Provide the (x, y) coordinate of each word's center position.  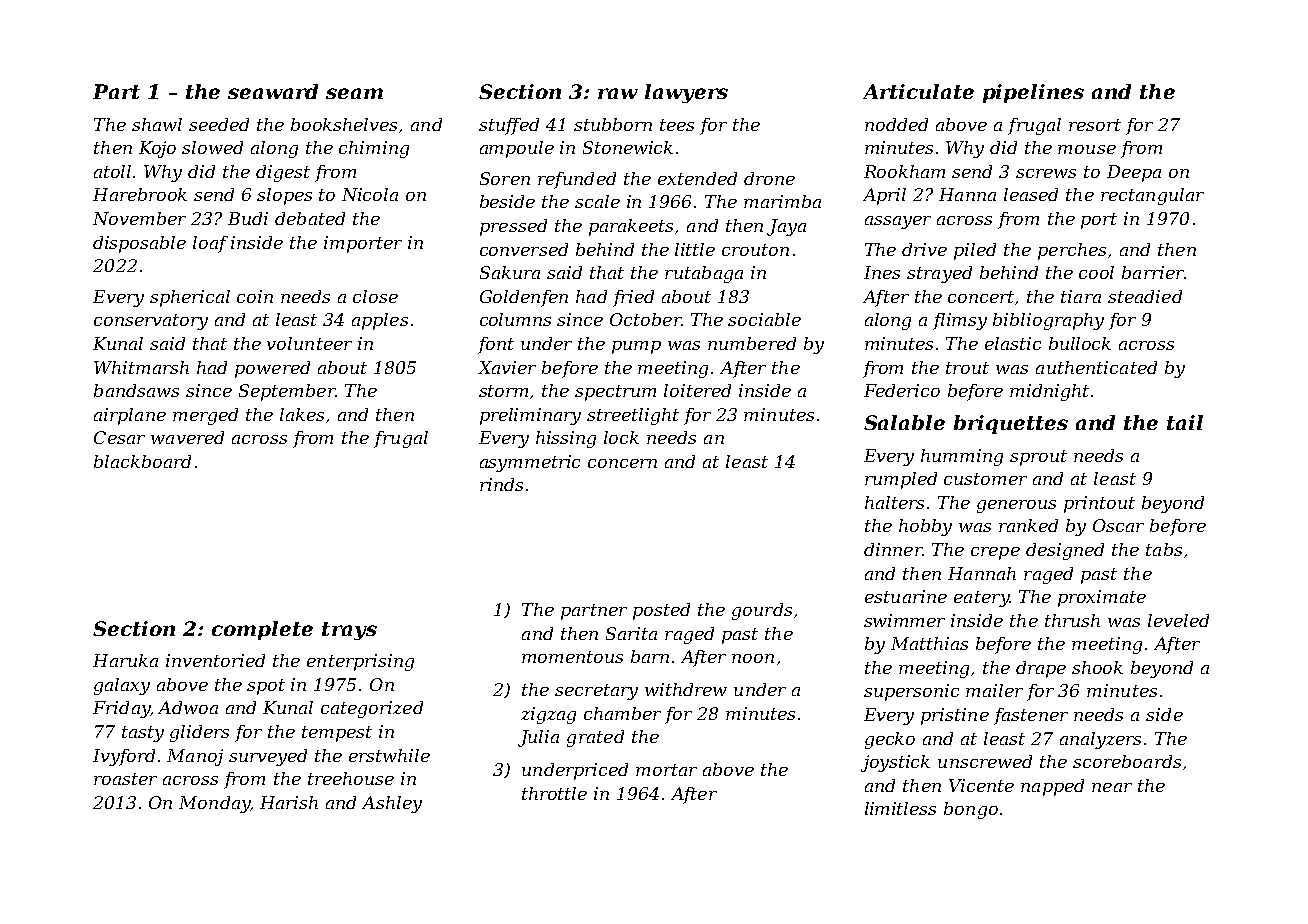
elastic (1013, 343)
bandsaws (136, 390)
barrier (1153, 272)
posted (661, 611)
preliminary (530, 416)
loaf (210, 244)
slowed (212, 147)
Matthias (929, 643)
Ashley (392, 804)
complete (262, 630)
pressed (513, 227)
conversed (524, 249)
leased (1031, 194)
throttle (554, 793)
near (1112, 787)
